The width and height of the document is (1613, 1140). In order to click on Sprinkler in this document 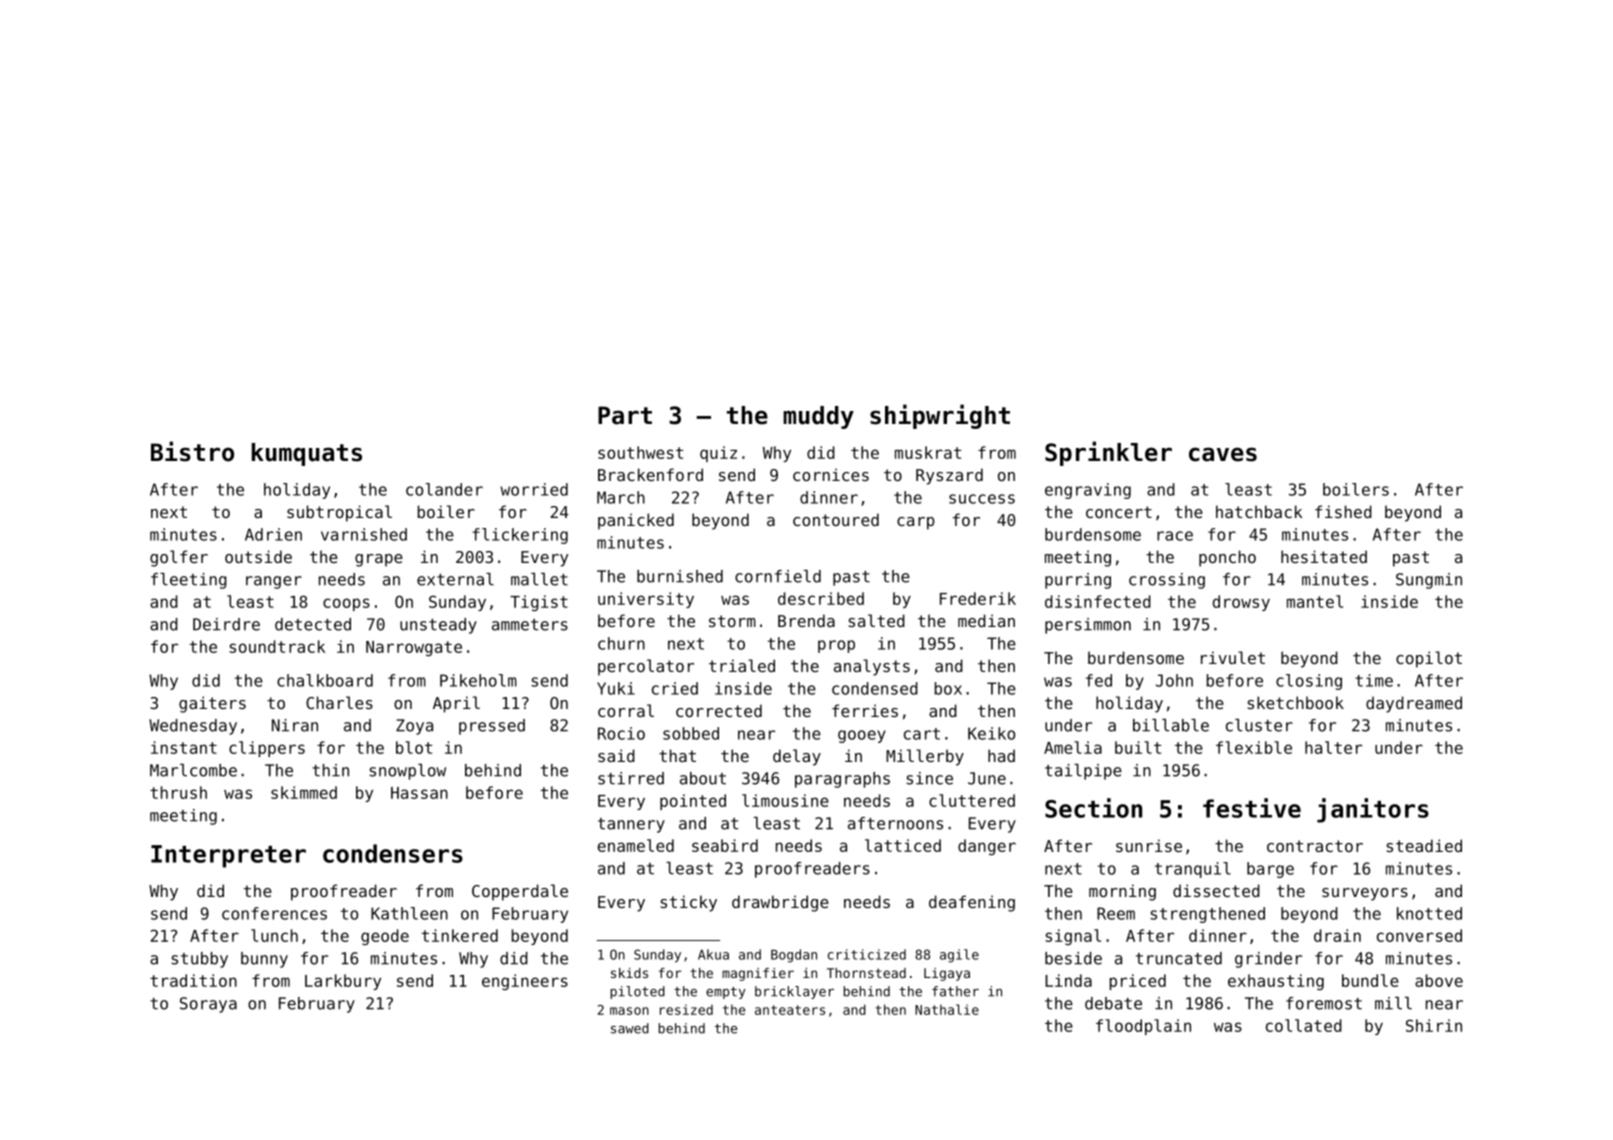, I will do `click(1108, 453)`.
